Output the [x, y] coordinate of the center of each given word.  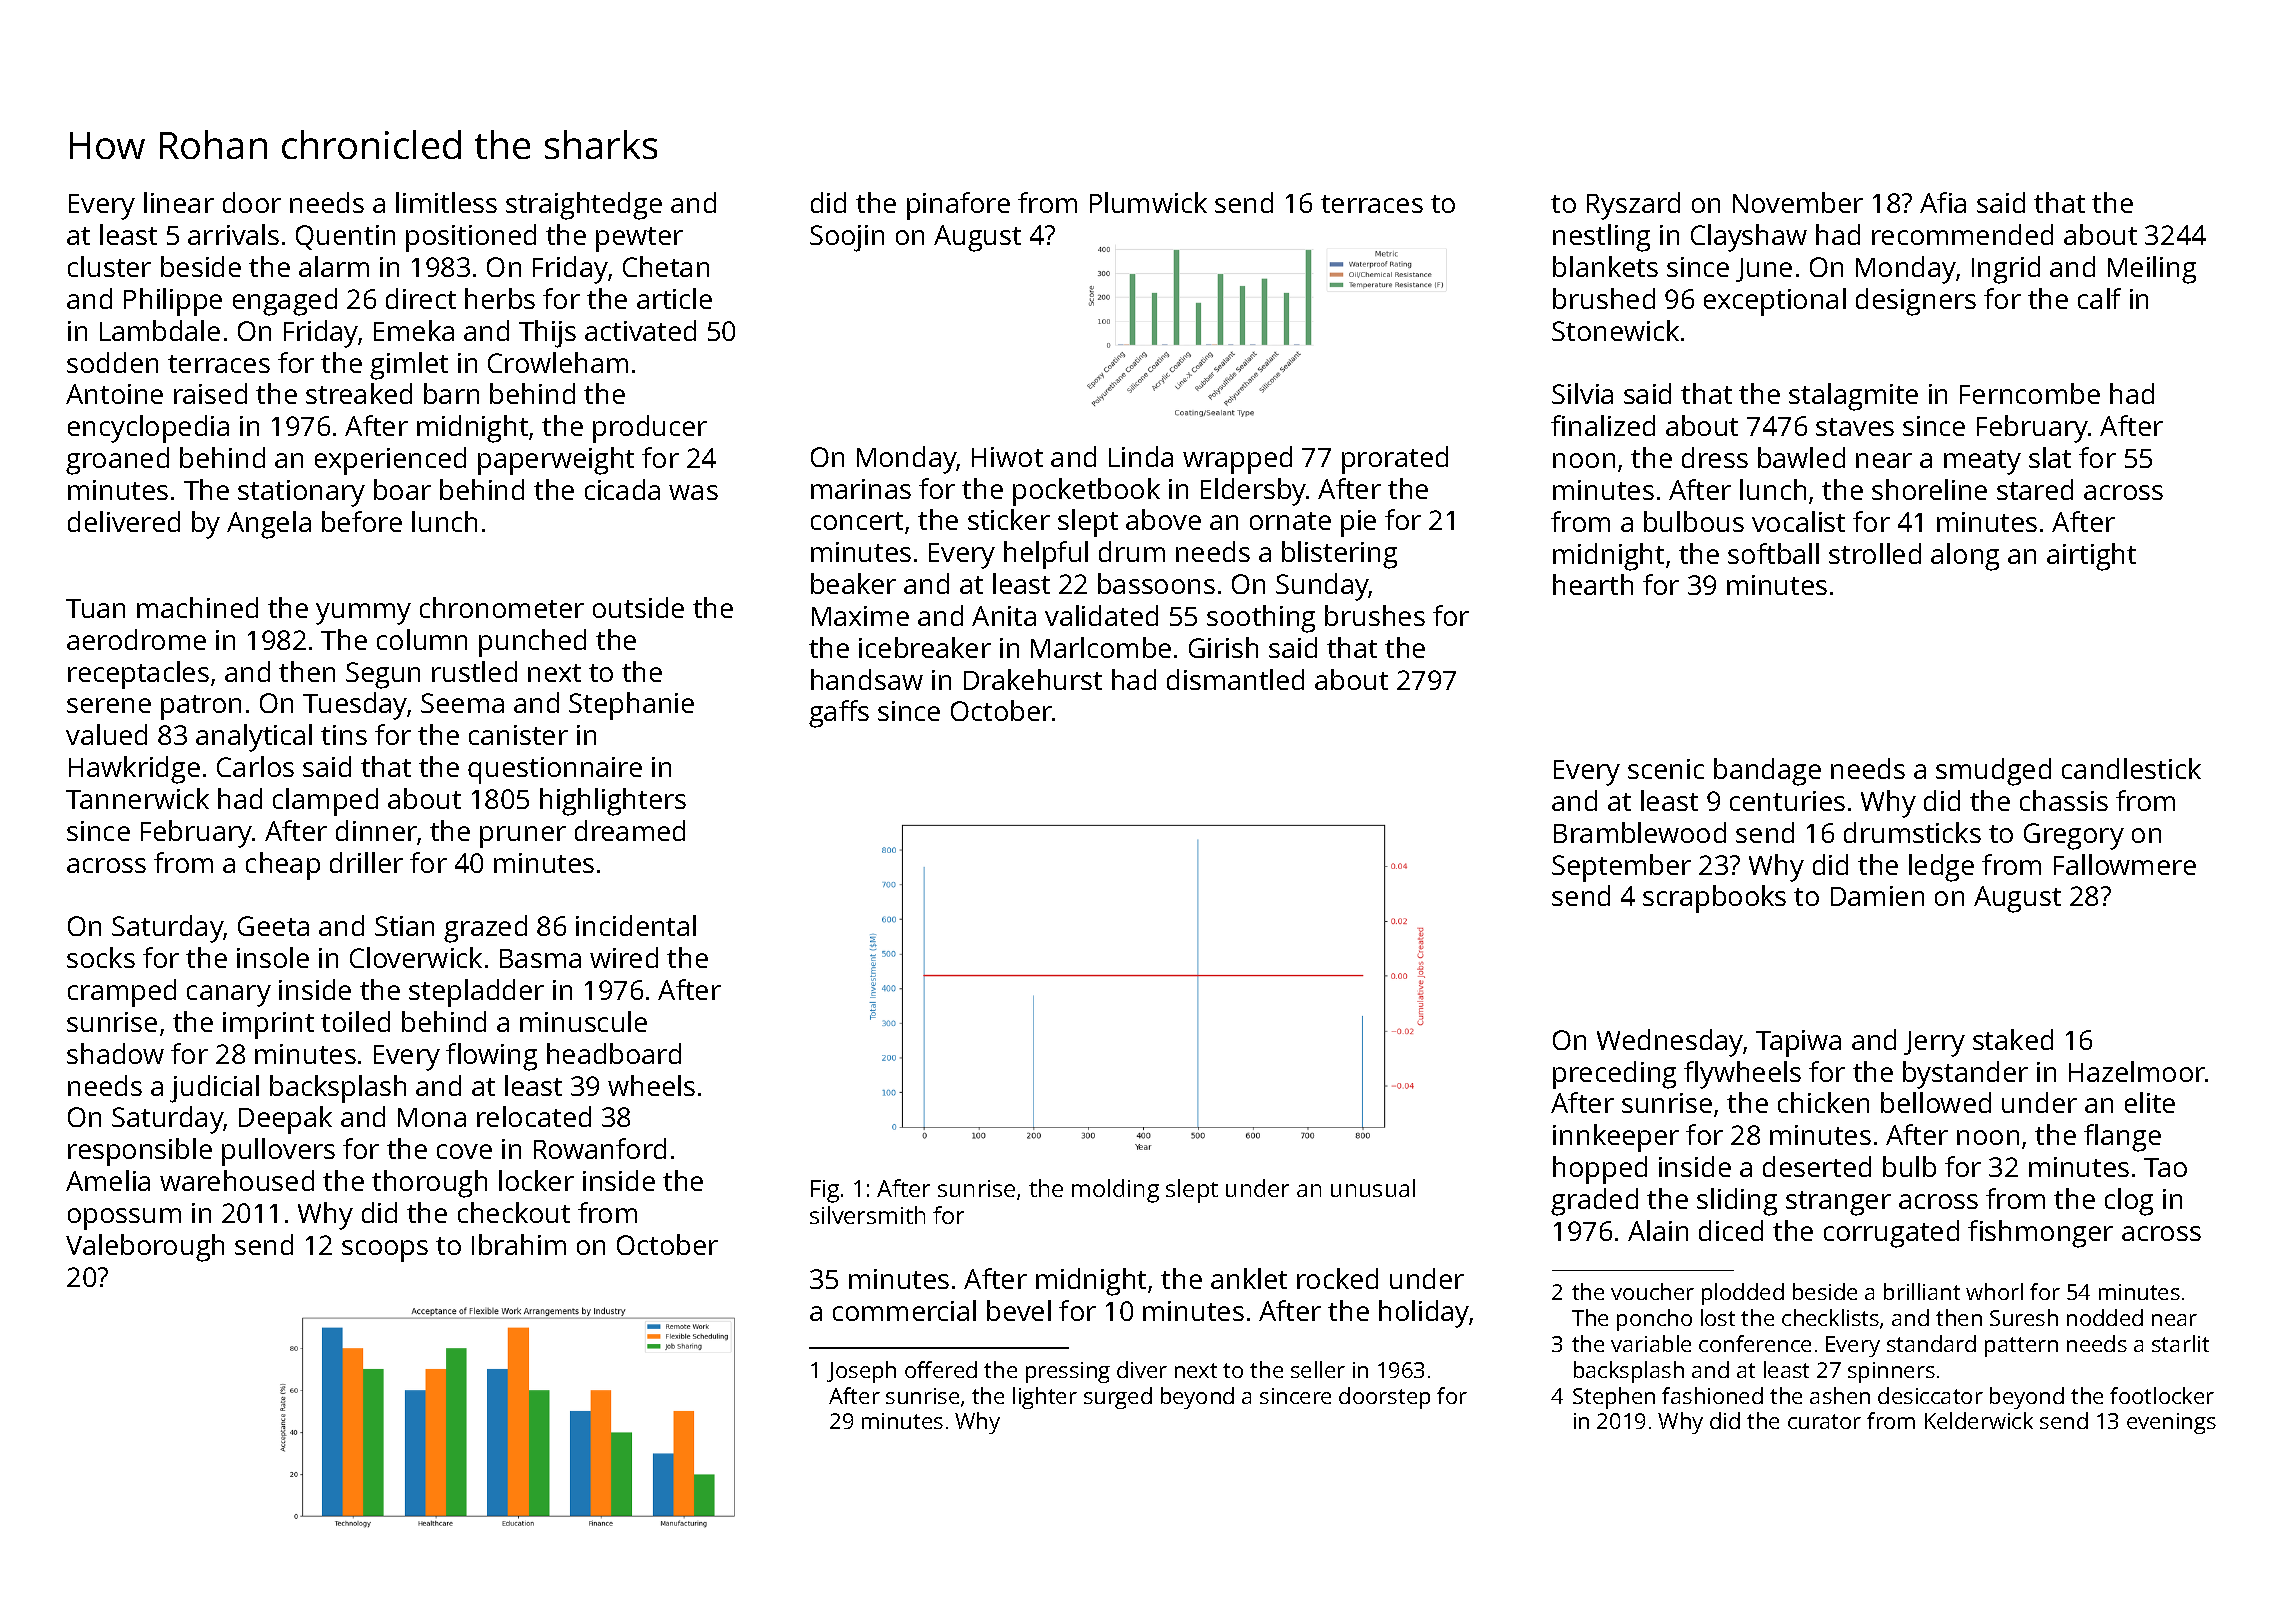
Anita [1004, 616]
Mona [432, 1117]
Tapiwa [1798, 1043]
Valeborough [145, 1248]
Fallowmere [2125, 864]
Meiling [2152, 270]
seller [1318, 1369]
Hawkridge [134, 770]
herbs [500, 298]
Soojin [847, 238]
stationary [301, 493]
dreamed [630, 830]
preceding [1614, 1075]
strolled [1875, 553]
